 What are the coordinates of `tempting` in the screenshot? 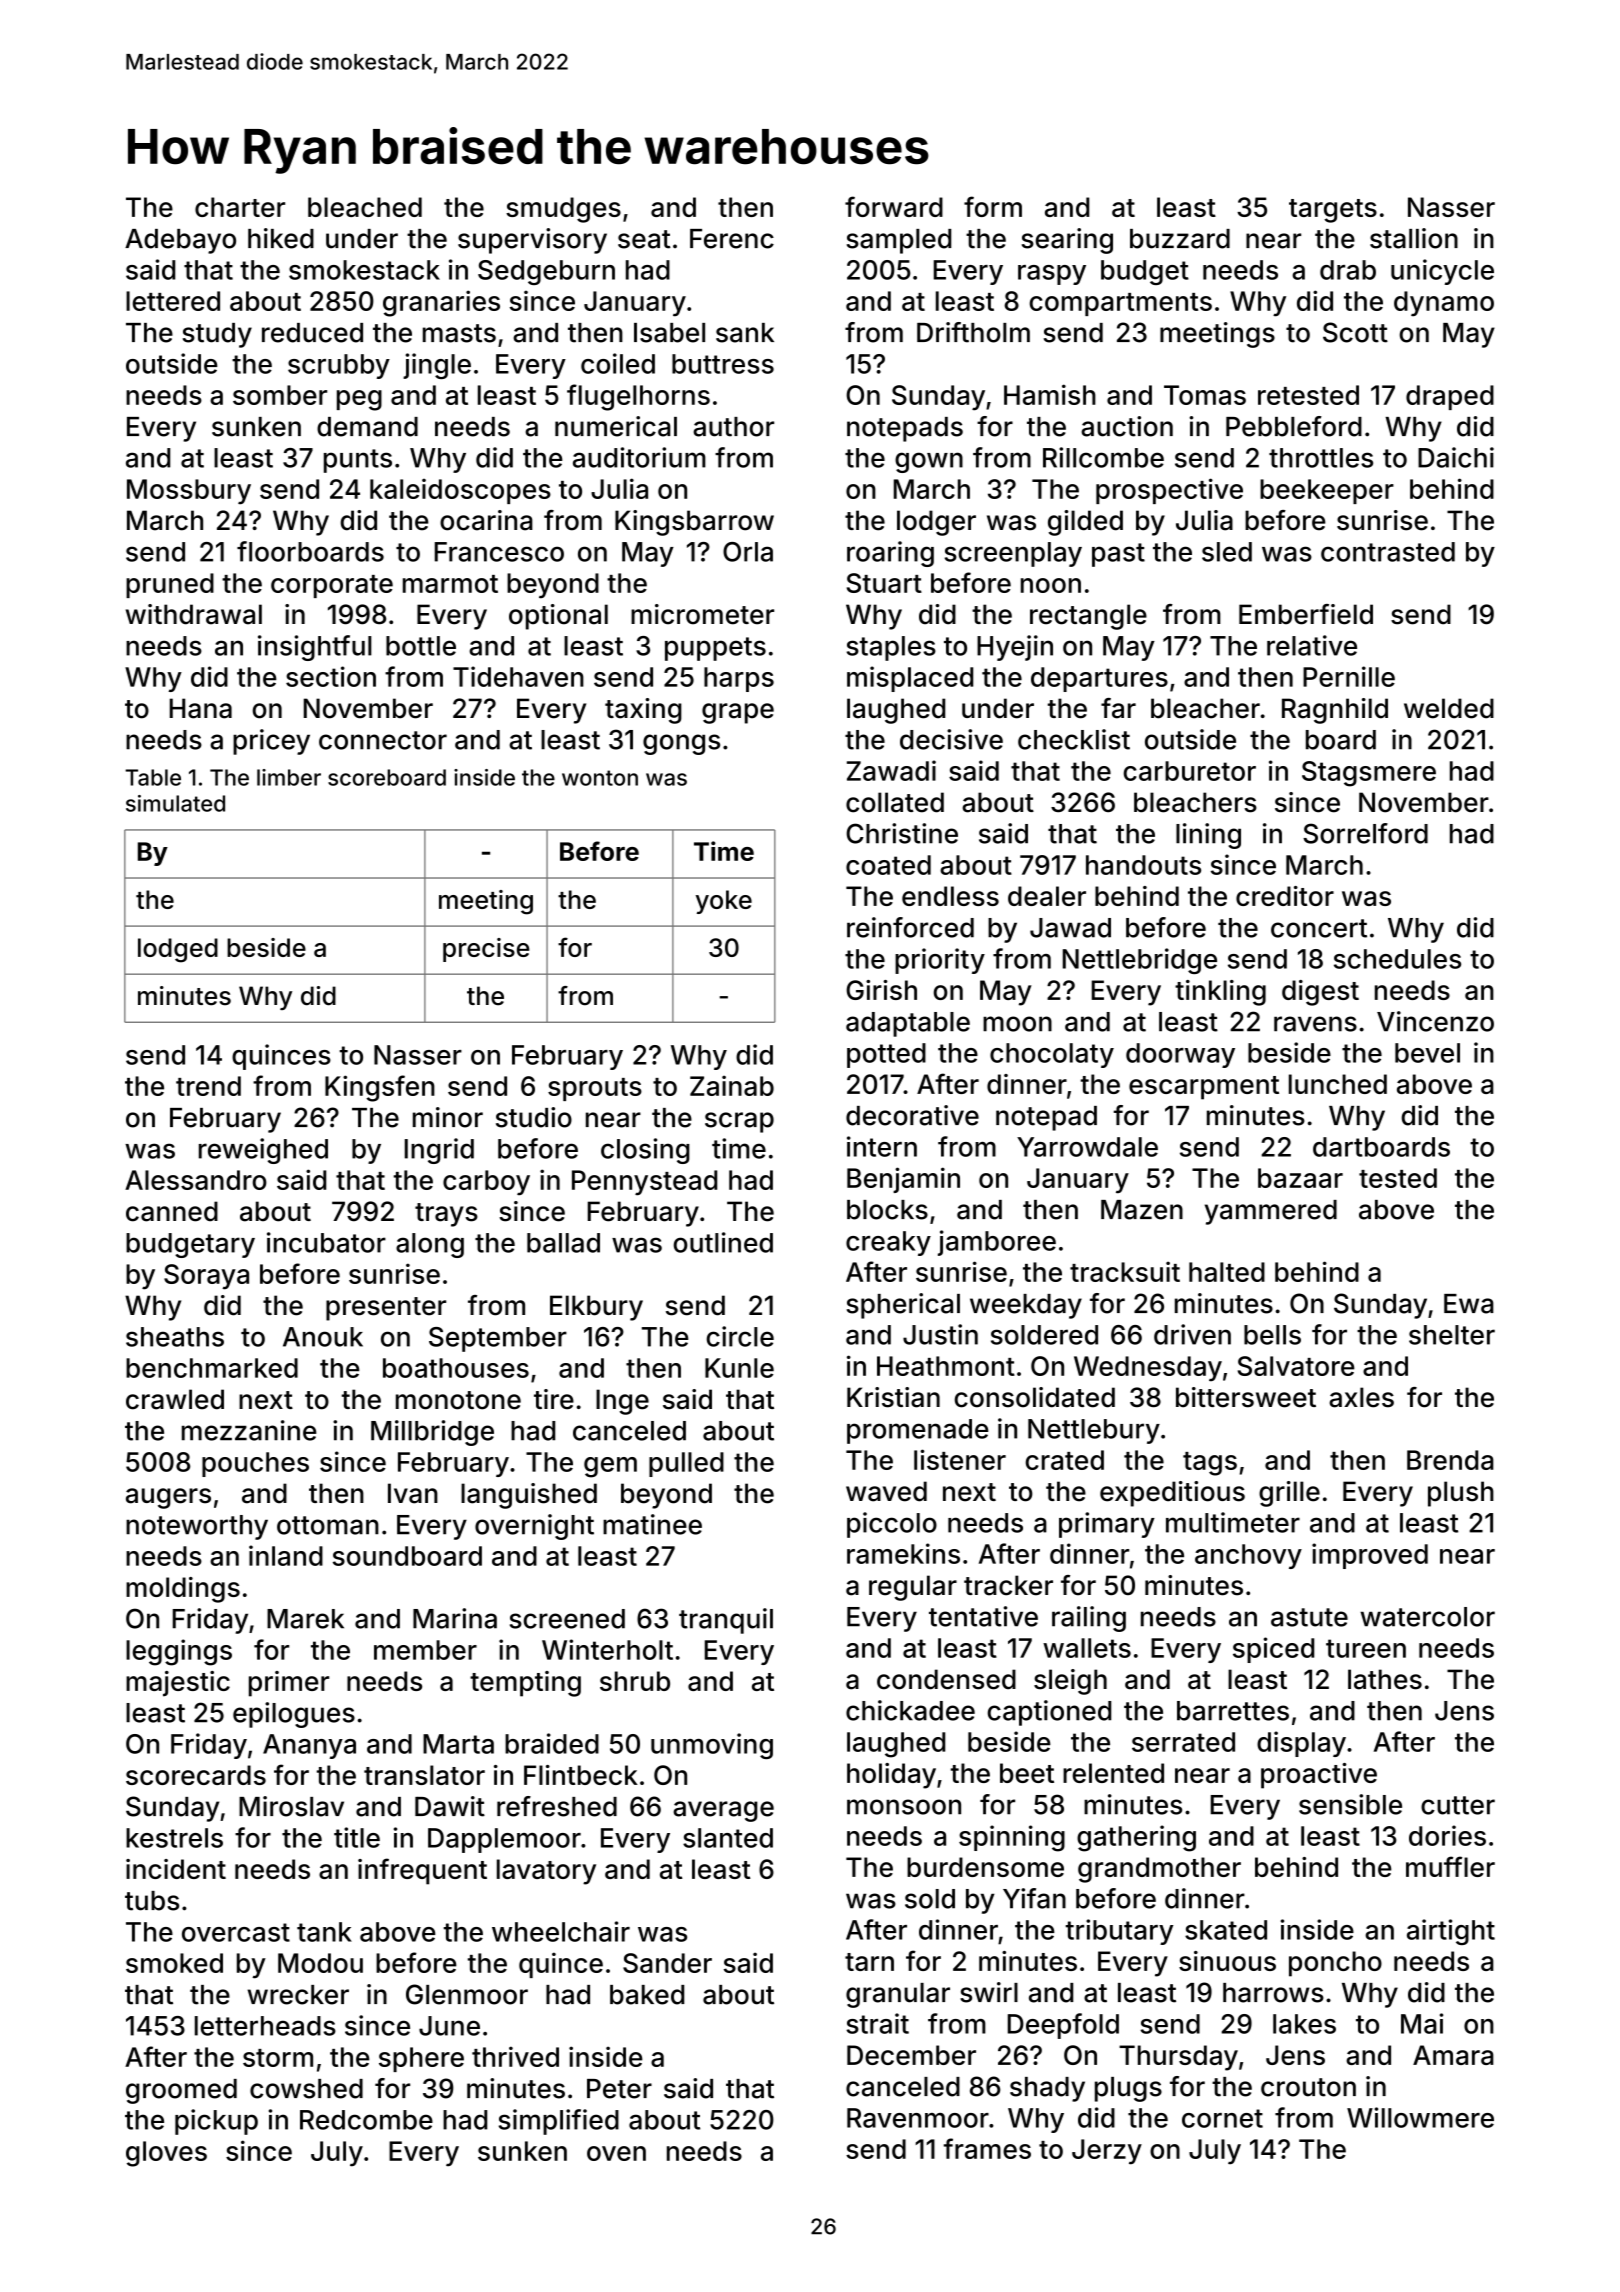 It's located at (525, 1684).
